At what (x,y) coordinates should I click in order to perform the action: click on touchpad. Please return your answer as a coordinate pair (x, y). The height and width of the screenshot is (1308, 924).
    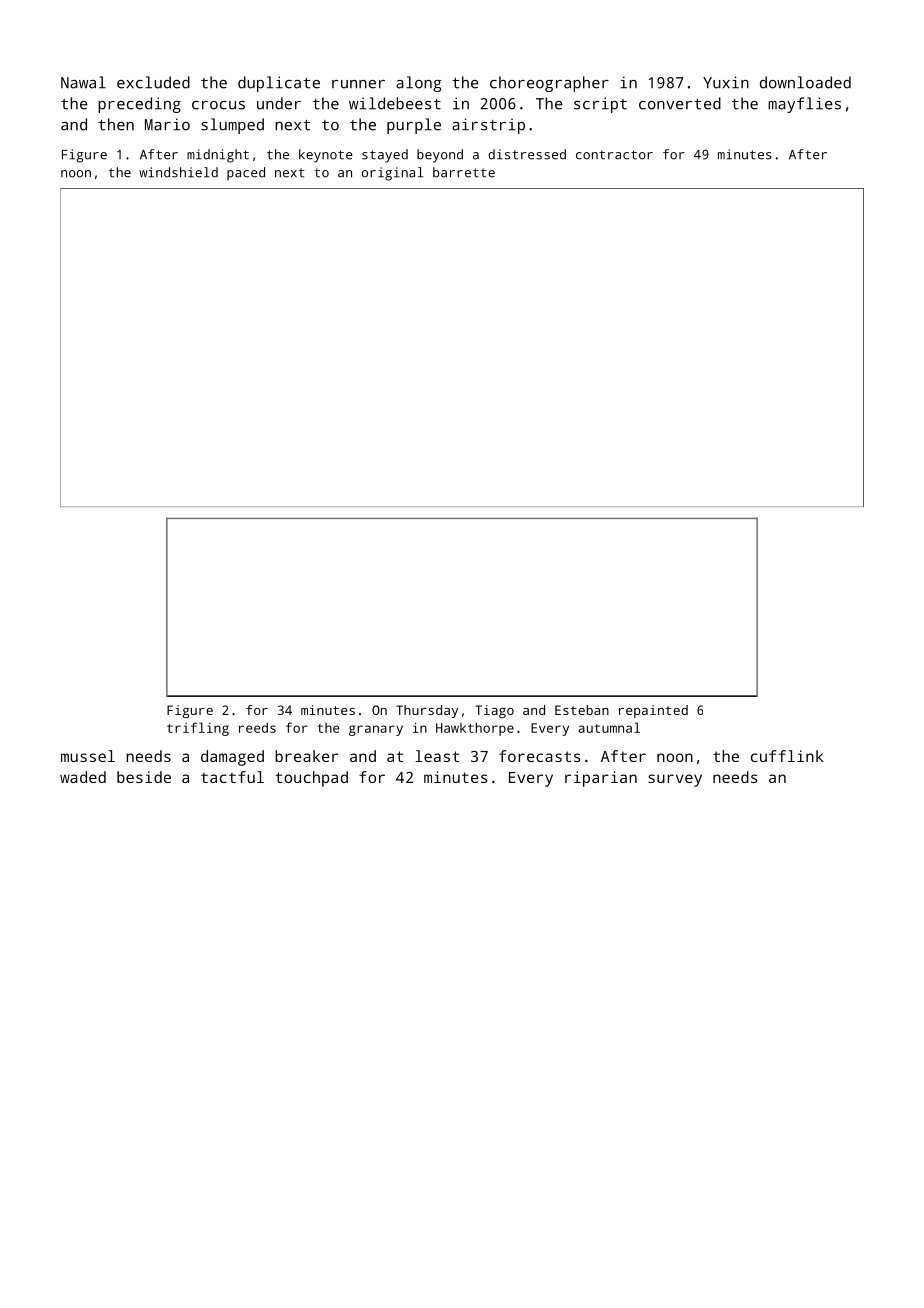
    Looking at the image, I should click on (311, 779).
